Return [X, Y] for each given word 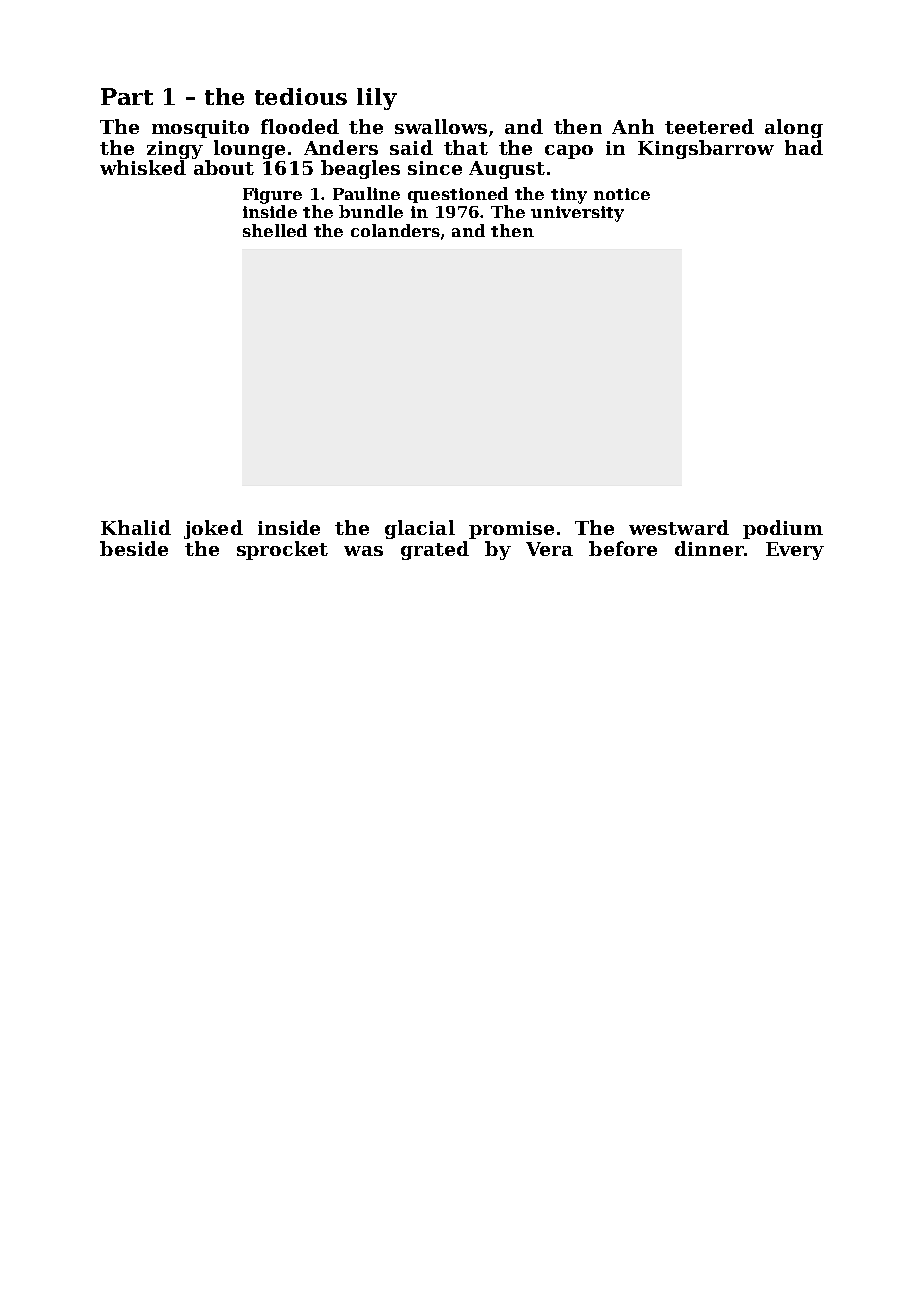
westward [679, 527]
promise [511, 530]
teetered [709, 126]
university [577, 214]
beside [134, 548]
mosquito [200, 129]
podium [783, 529]
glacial [420, 529]
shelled [275, 230]
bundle [371, 211]
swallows [441, 126]
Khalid [136, 527]
